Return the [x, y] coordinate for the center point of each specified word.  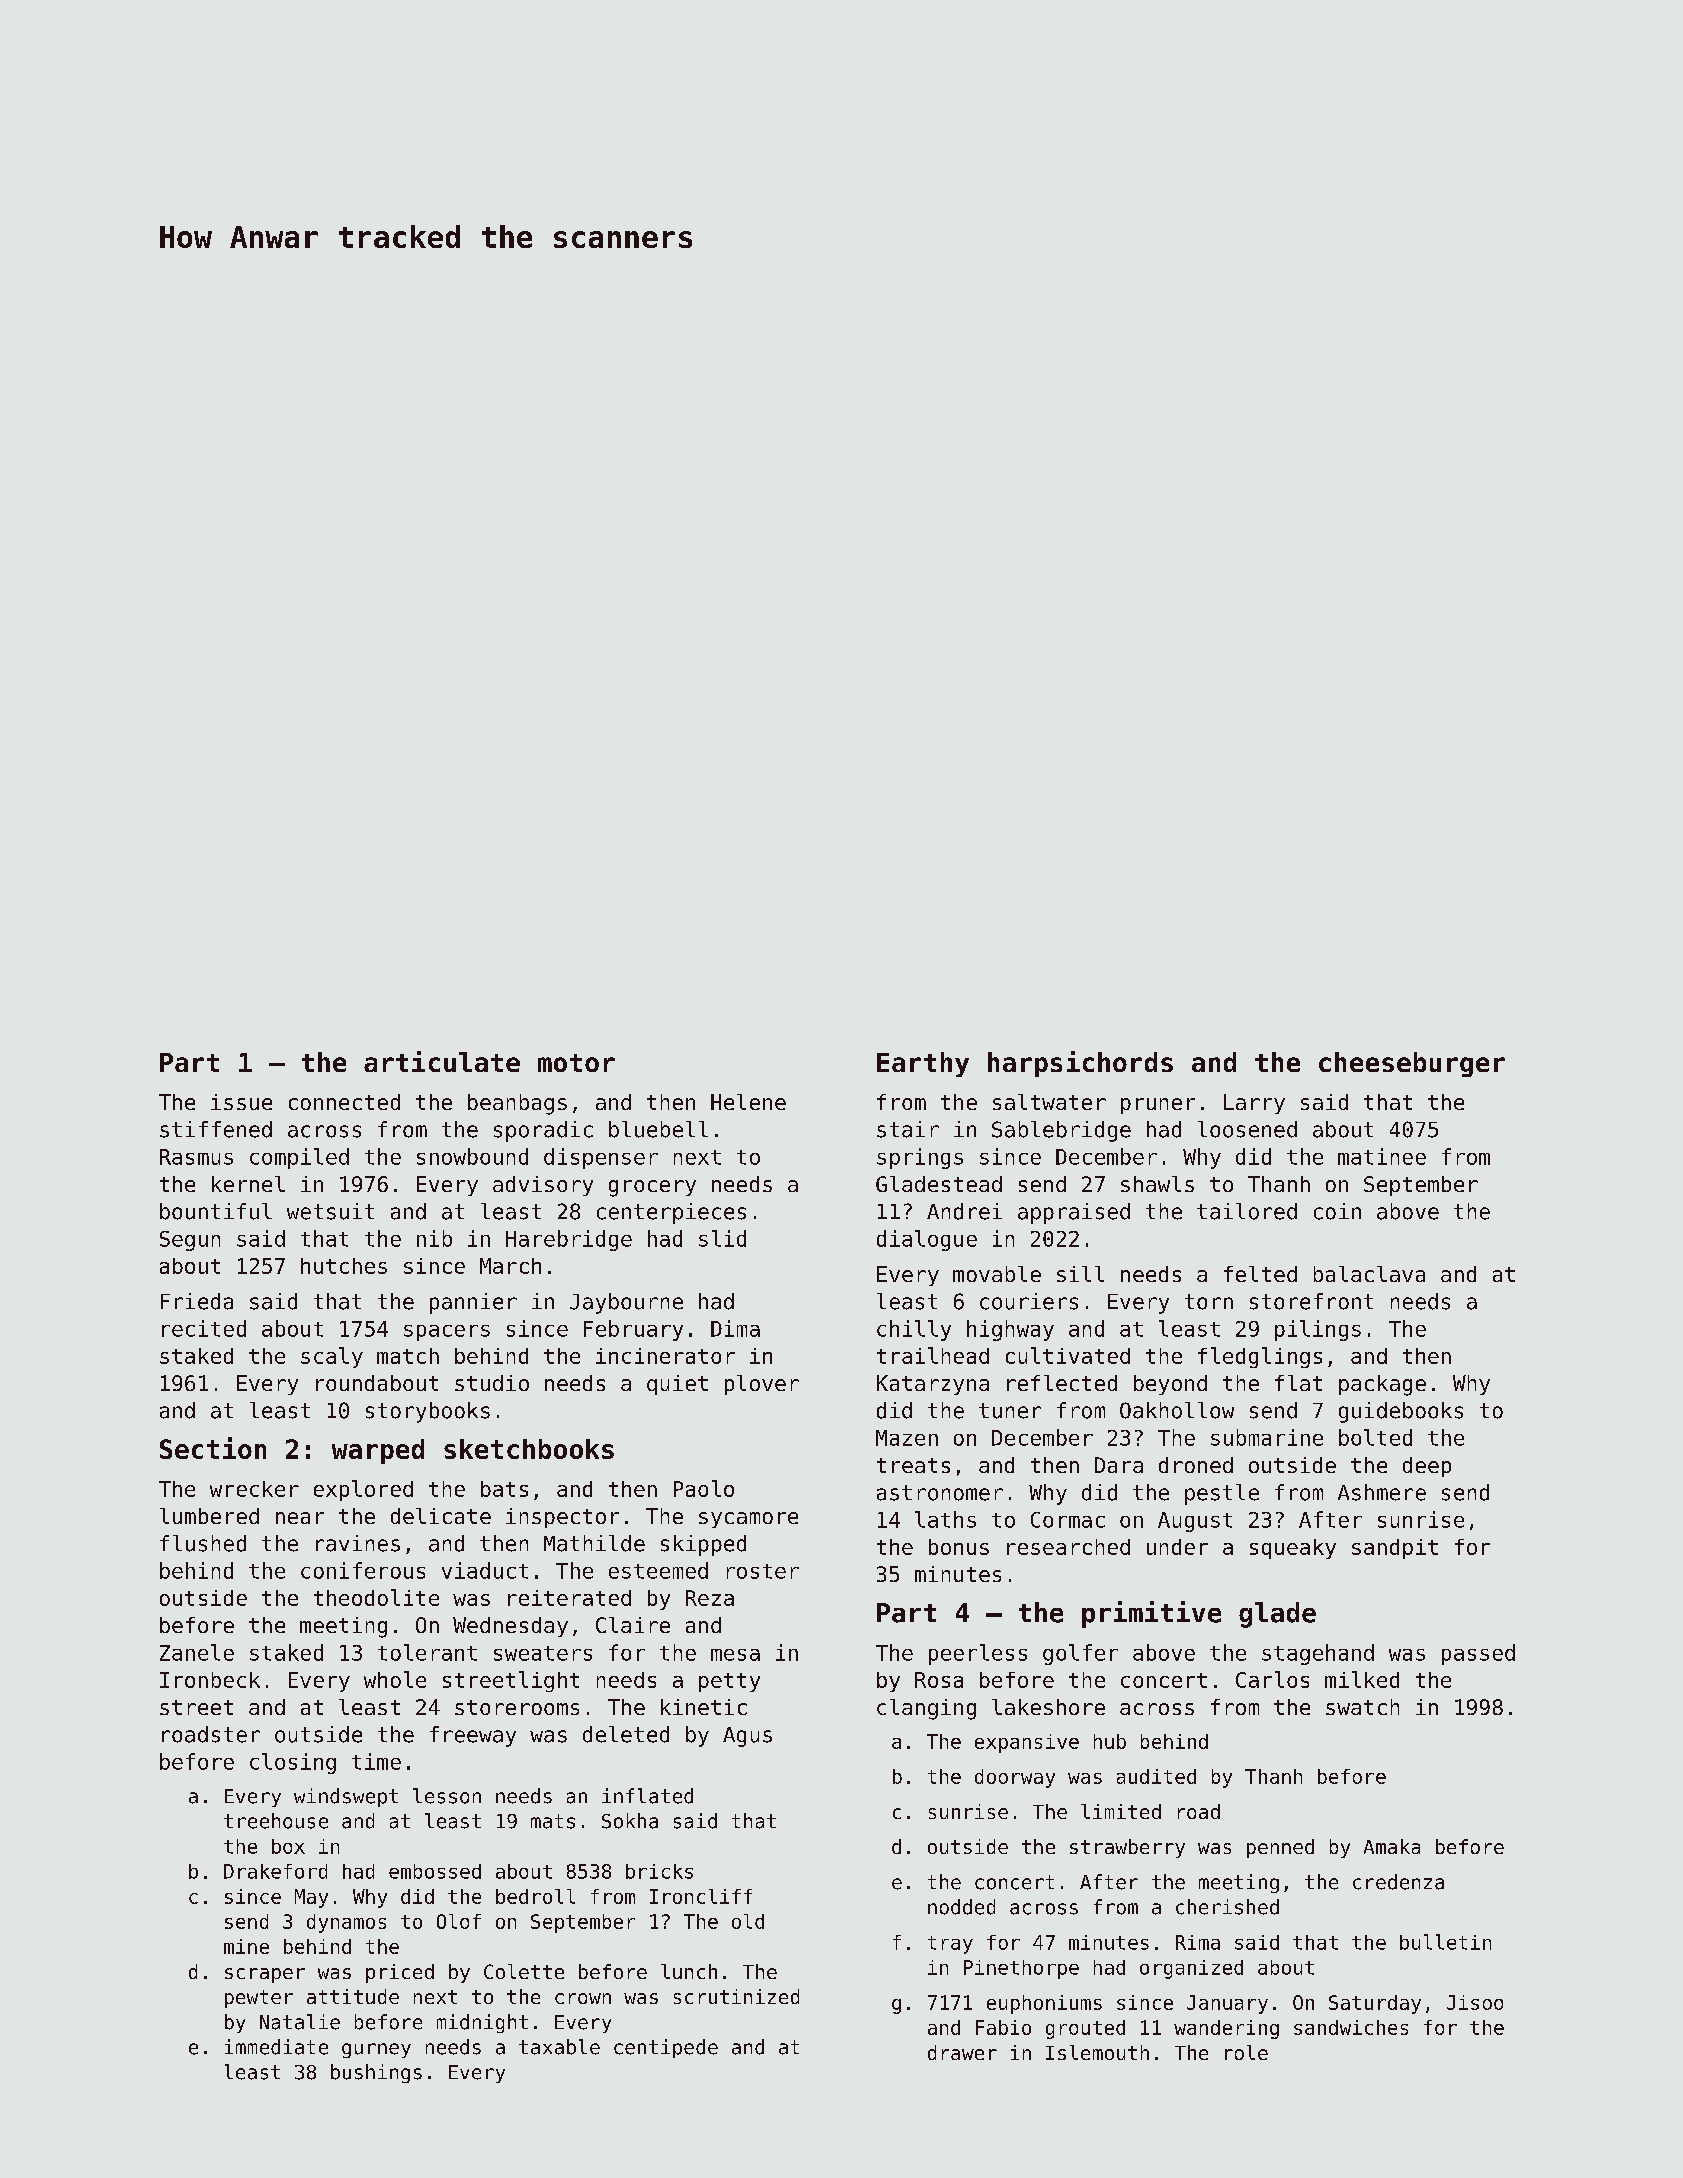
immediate [276, 2047]
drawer [962, 2052]
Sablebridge [1061, 1131]
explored [363, 1490]
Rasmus [196, 1157]
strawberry [1127, 1848]
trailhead [933, 1355]
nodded [961, 1907]
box [288, 1846]
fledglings [1260, 1357]
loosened [1247, 1129]
